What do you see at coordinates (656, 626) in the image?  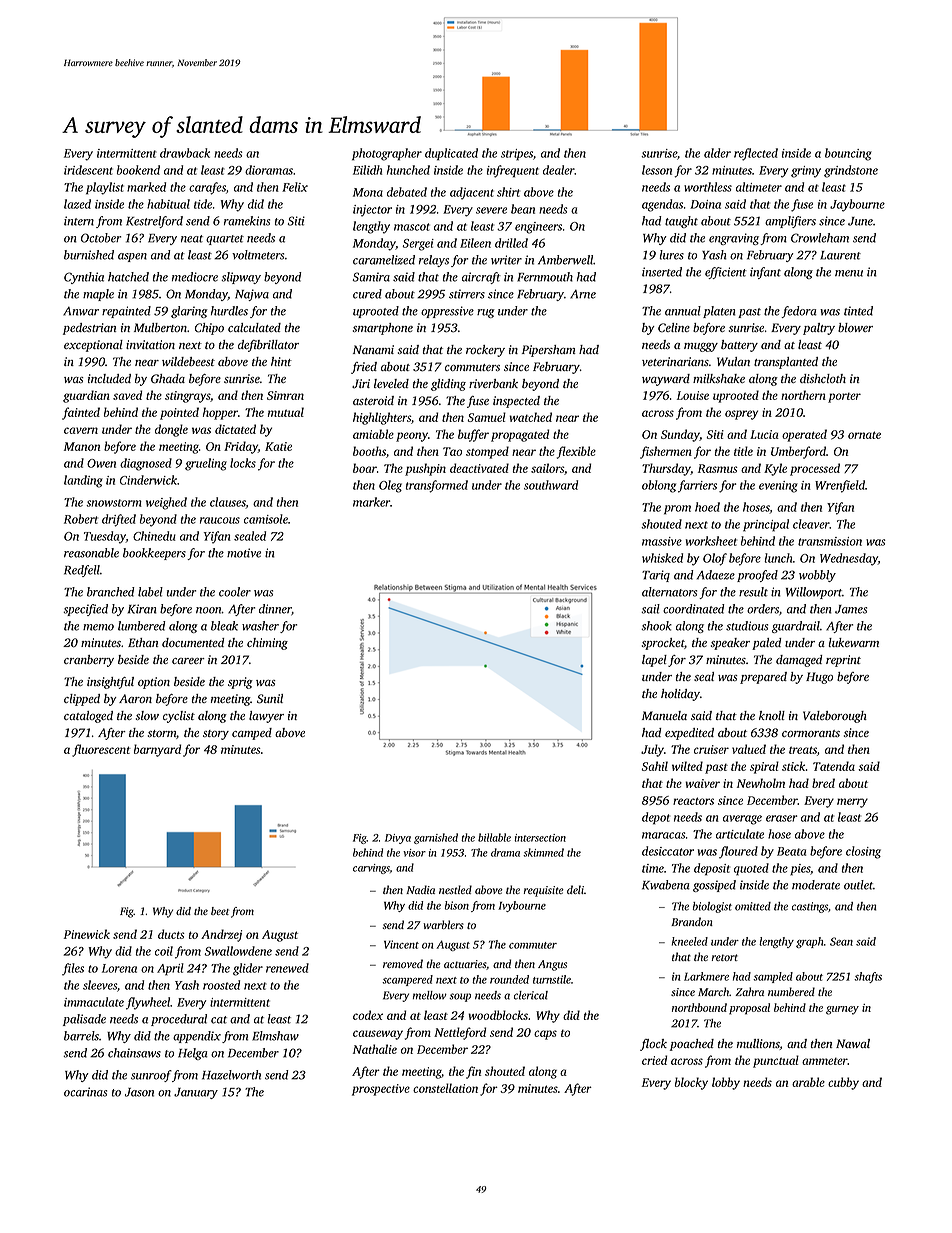 I see `shook` at bounding box center [656, 626].
